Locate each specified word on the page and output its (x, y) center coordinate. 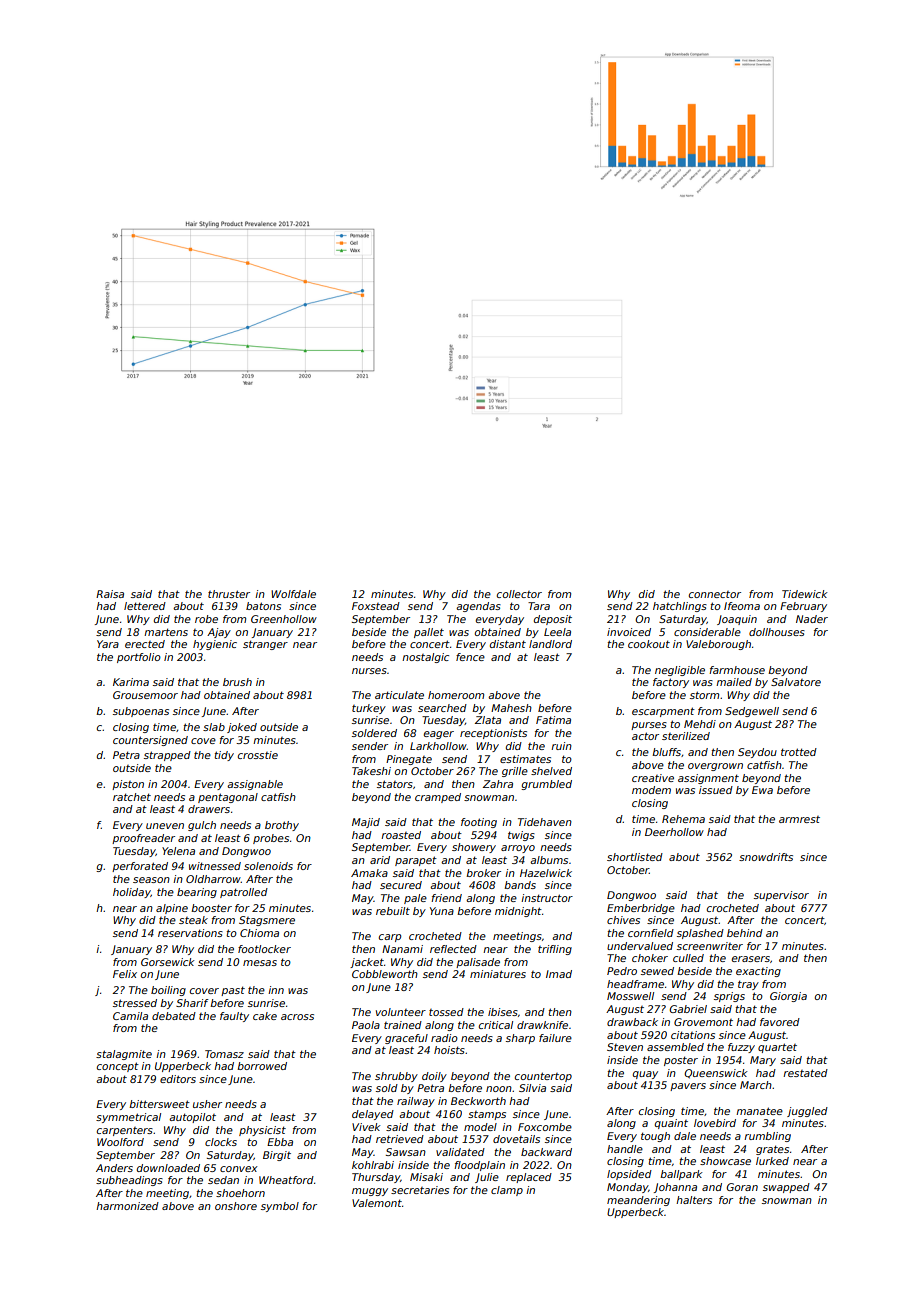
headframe (635, 984)
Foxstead (376, 606)
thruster (229, 594)
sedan (223, 1180)
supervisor (781, 896)
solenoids (268, 866)
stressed (135, 1003)
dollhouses (777, 632)
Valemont (377, 1203)
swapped (786, 1188)
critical (496, 1025)
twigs (521, 836)
